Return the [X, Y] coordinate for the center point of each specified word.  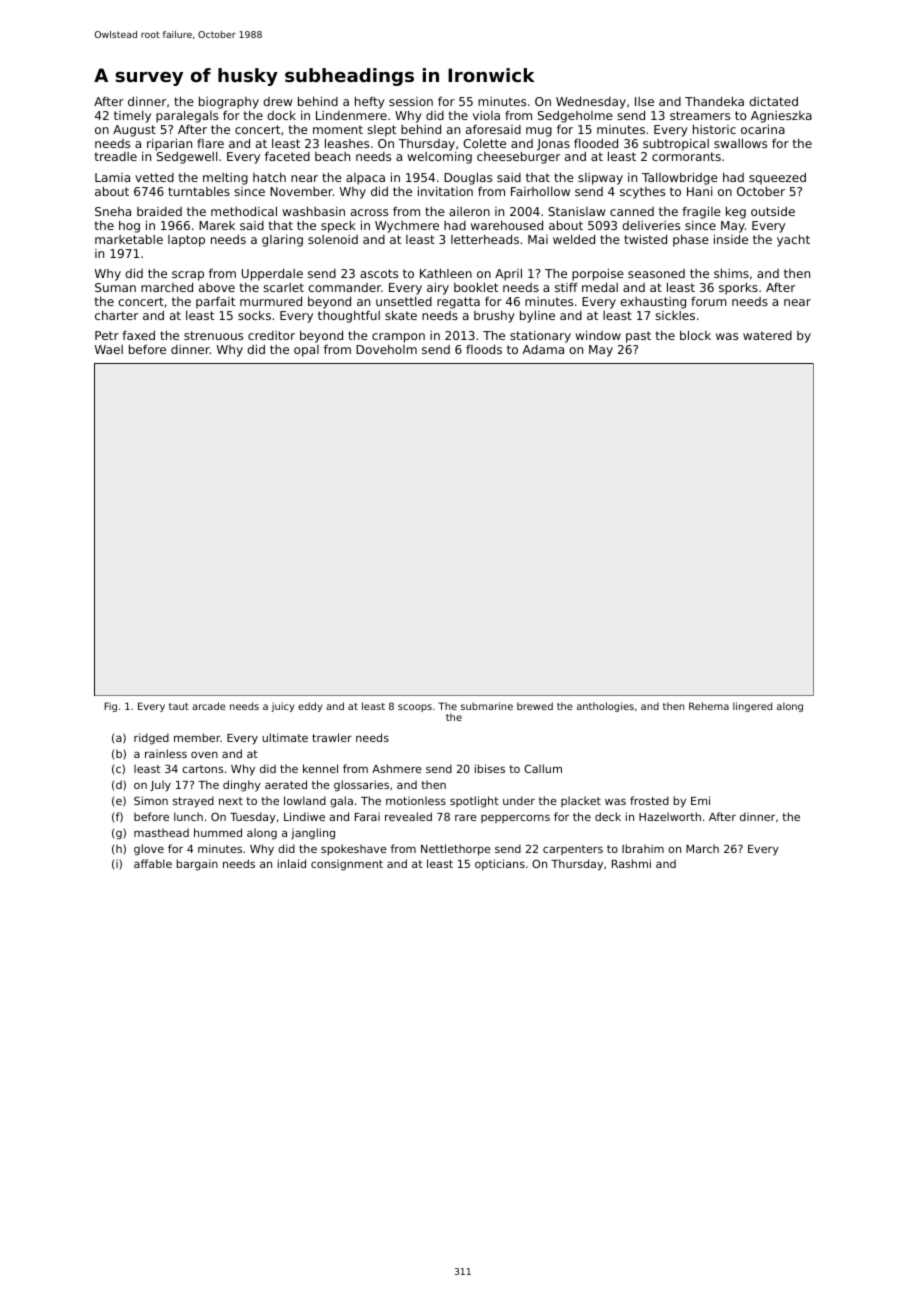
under [519, 800]
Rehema [709, 706]
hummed [218, 832]
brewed [535, 706]
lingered [752, 707]
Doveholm [386, 349]
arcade [209, 706]
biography [229, 102]
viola [486, 115]
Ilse [644, 101]
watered [767, 335]
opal [306, 351]
